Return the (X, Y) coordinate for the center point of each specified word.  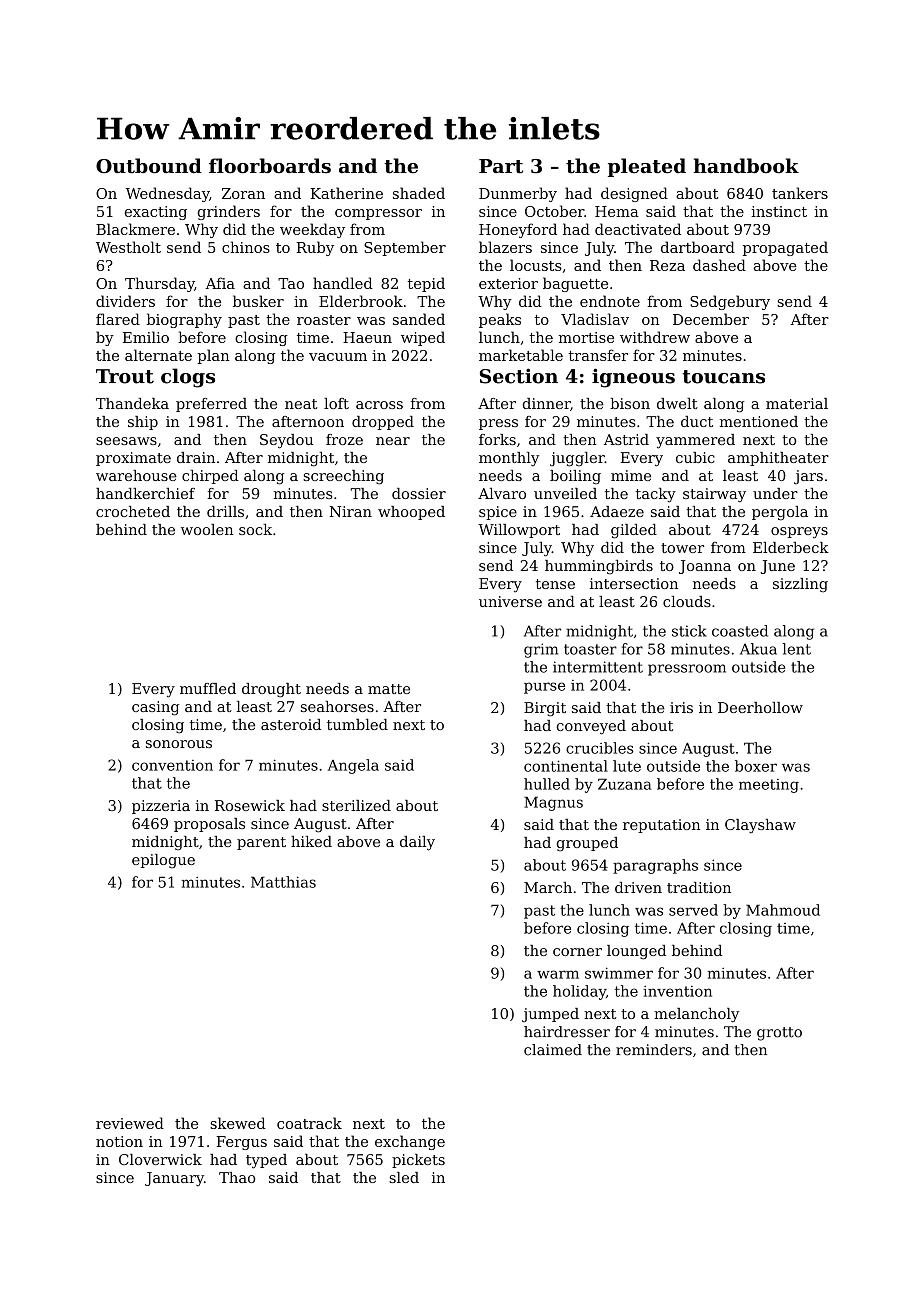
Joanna (705, 567)
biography (184, 320)
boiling (575, 477)
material (797, 403)
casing (156, 708)
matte (389, 689)
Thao (237, 1177)
